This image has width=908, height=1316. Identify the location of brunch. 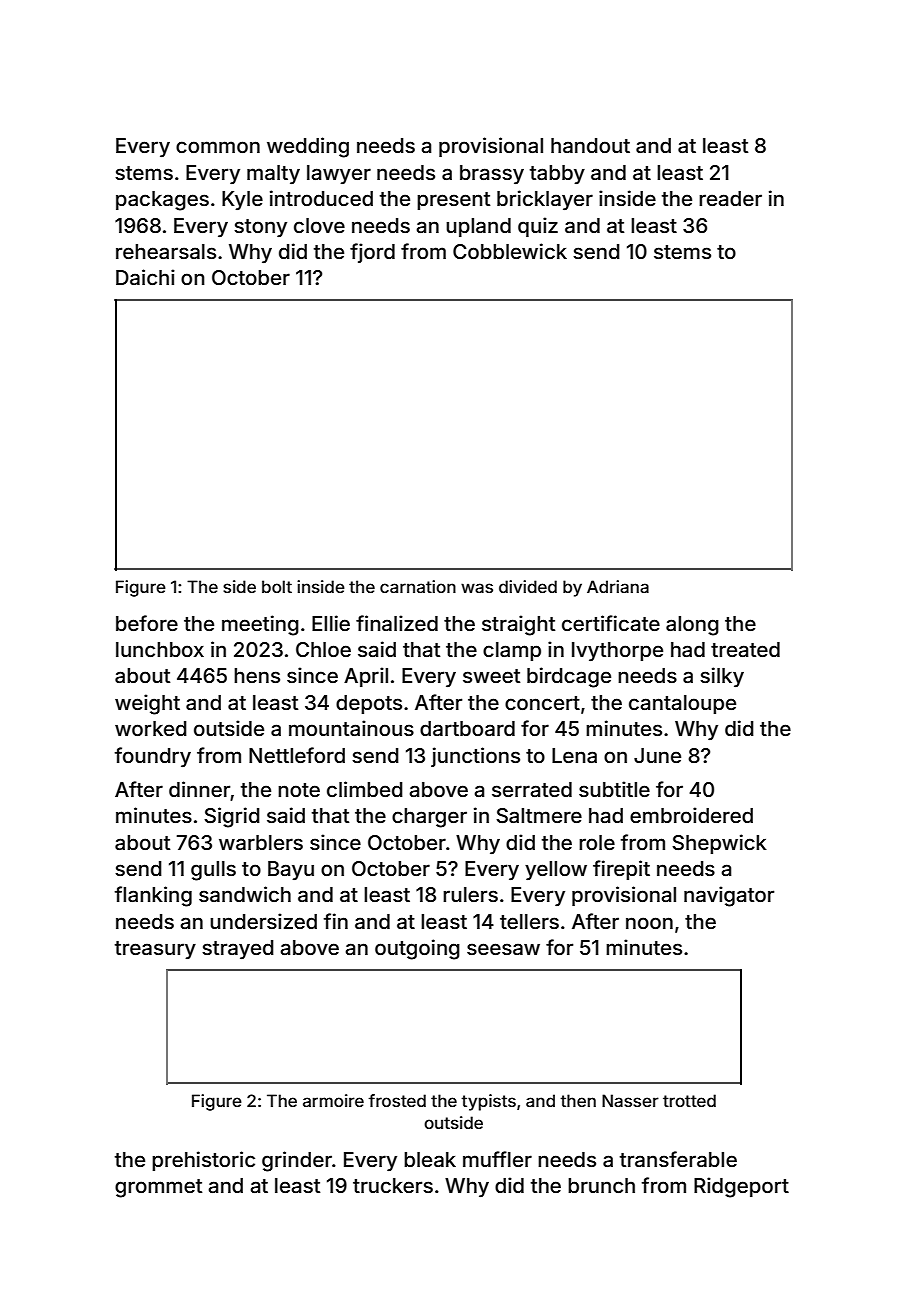
(601, 1185).
